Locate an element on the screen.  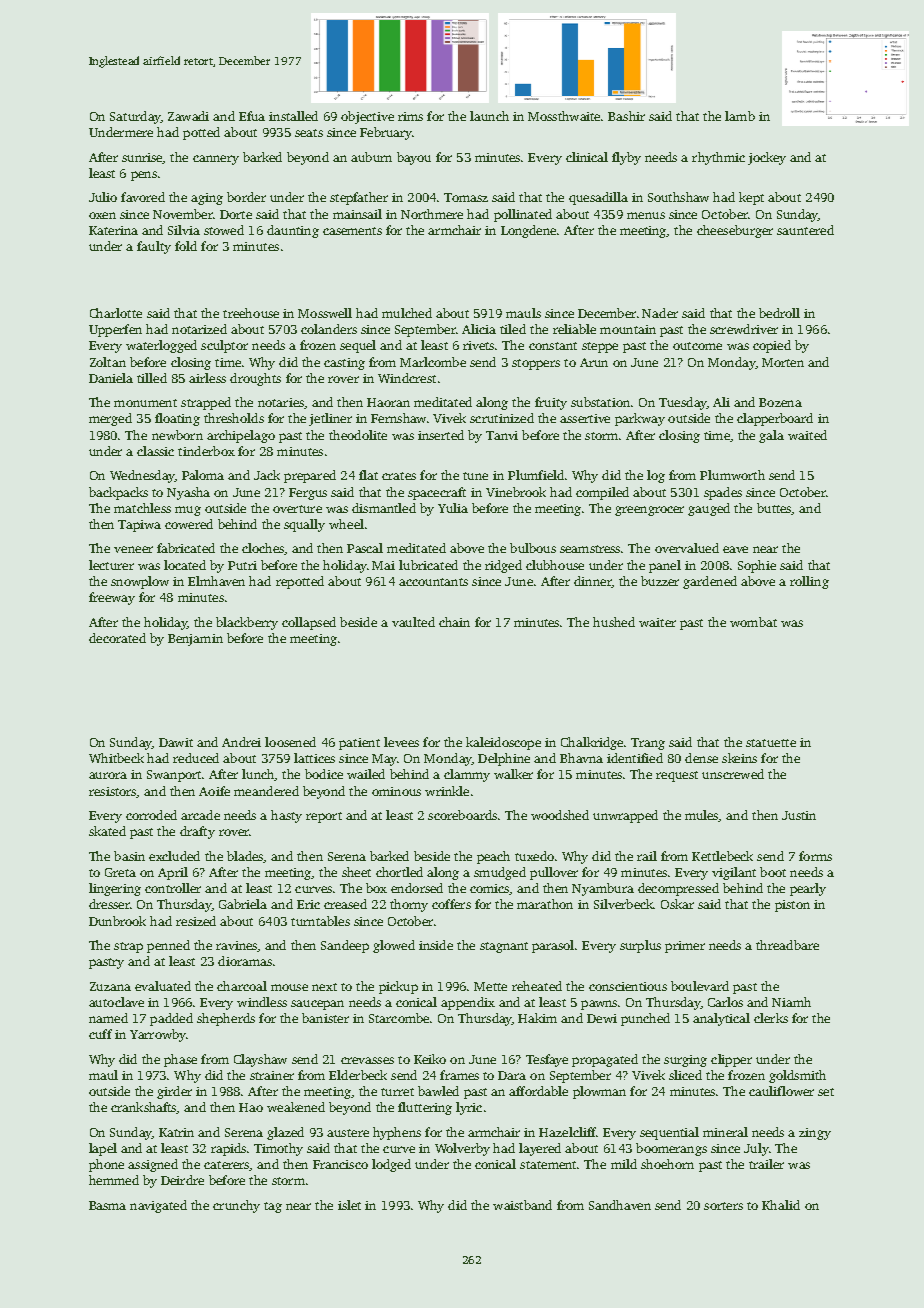
kaleidoscope is located at coordinates (503, 743).
